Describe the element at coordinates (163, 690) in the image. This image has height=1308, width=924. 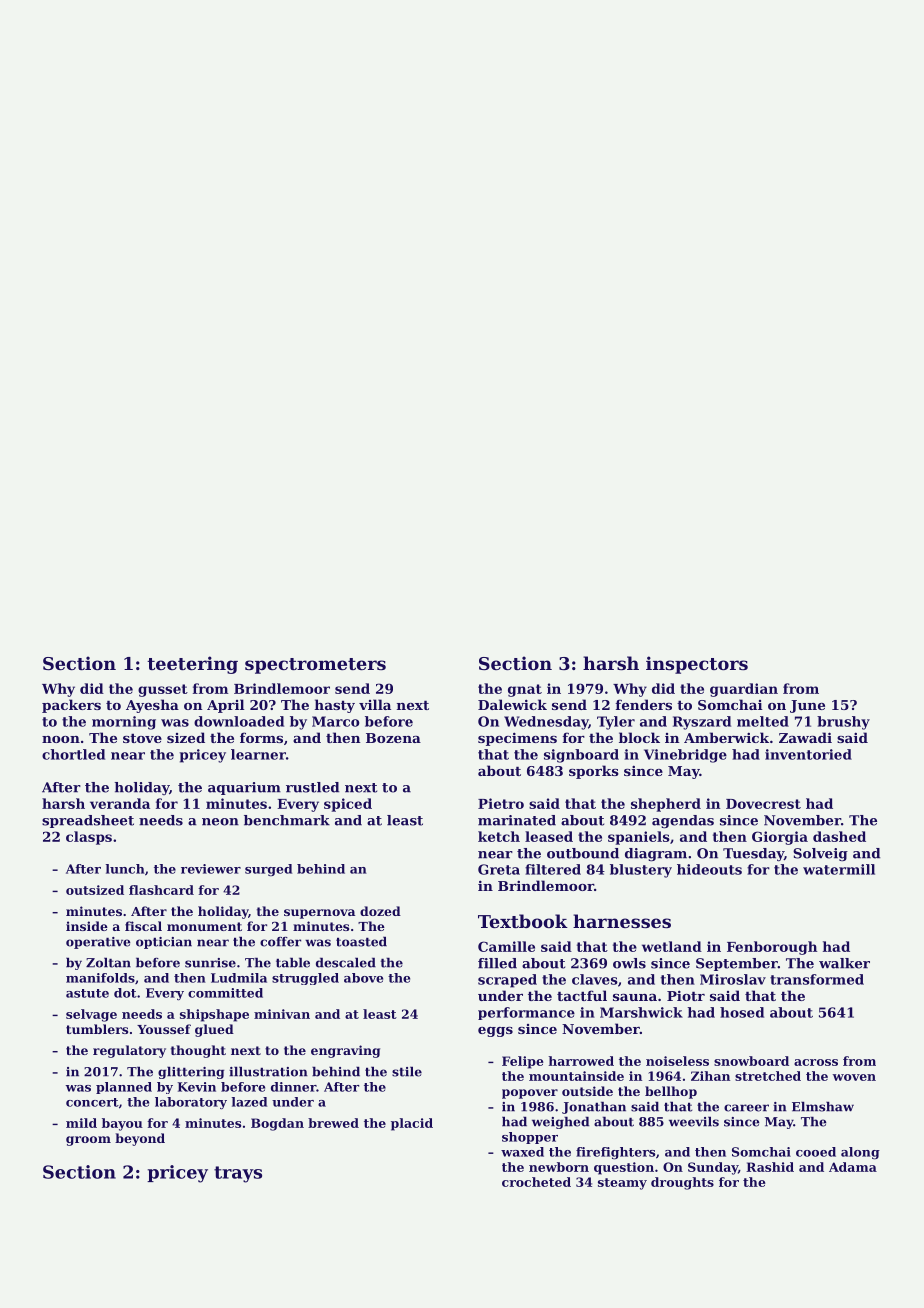
I see `gusset` at that location.
